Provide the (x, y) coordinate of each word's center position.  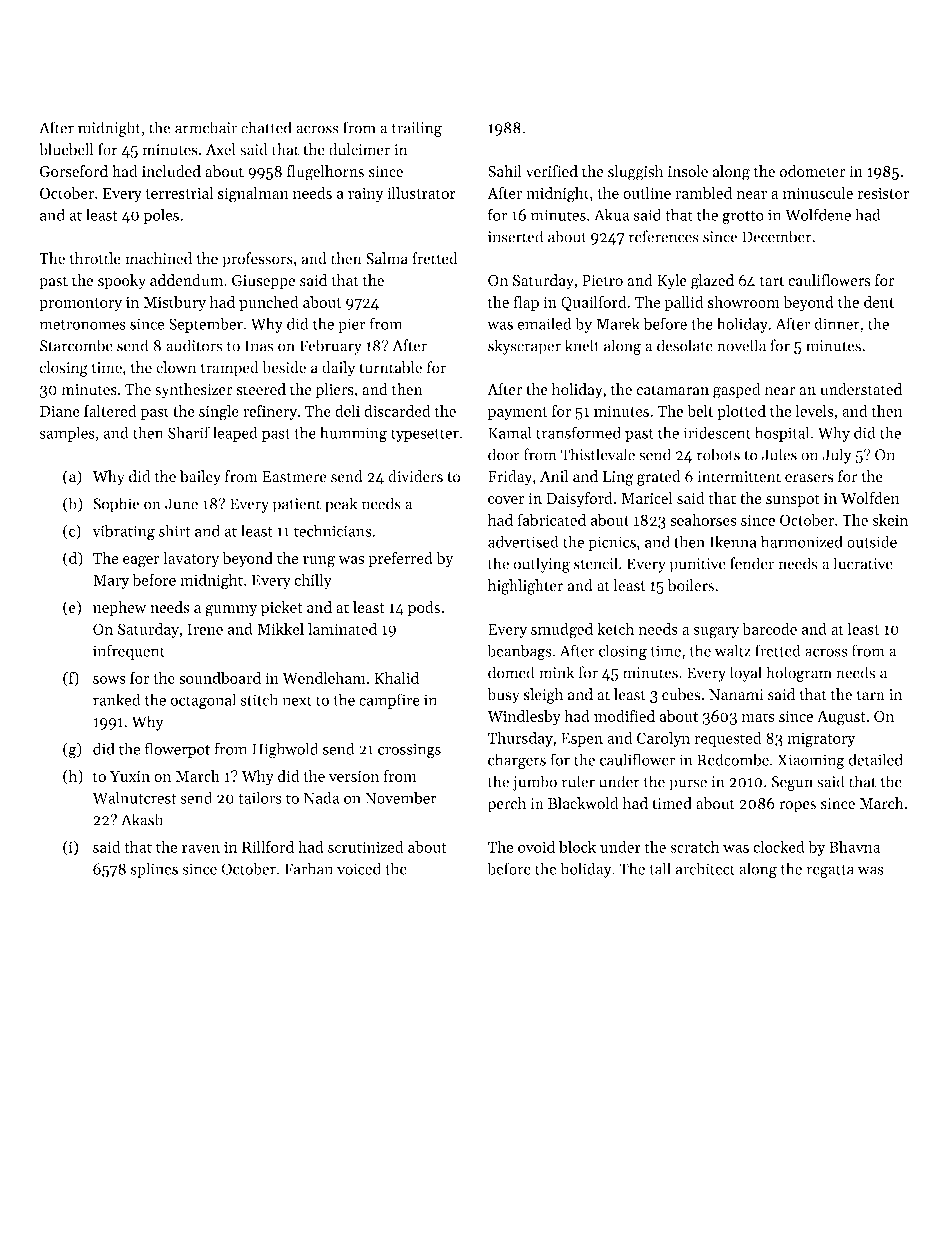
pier (352, 325)
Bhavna (854, 846)
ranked (117, 699)
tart (772, 281)
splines (154, 870)
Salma (387, 258)
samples (67, 434)
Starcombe (76, 345)
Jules (779, 454)
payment (518, 413)
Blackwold (583, 803)
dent (879, 302)
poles (161, 216)
